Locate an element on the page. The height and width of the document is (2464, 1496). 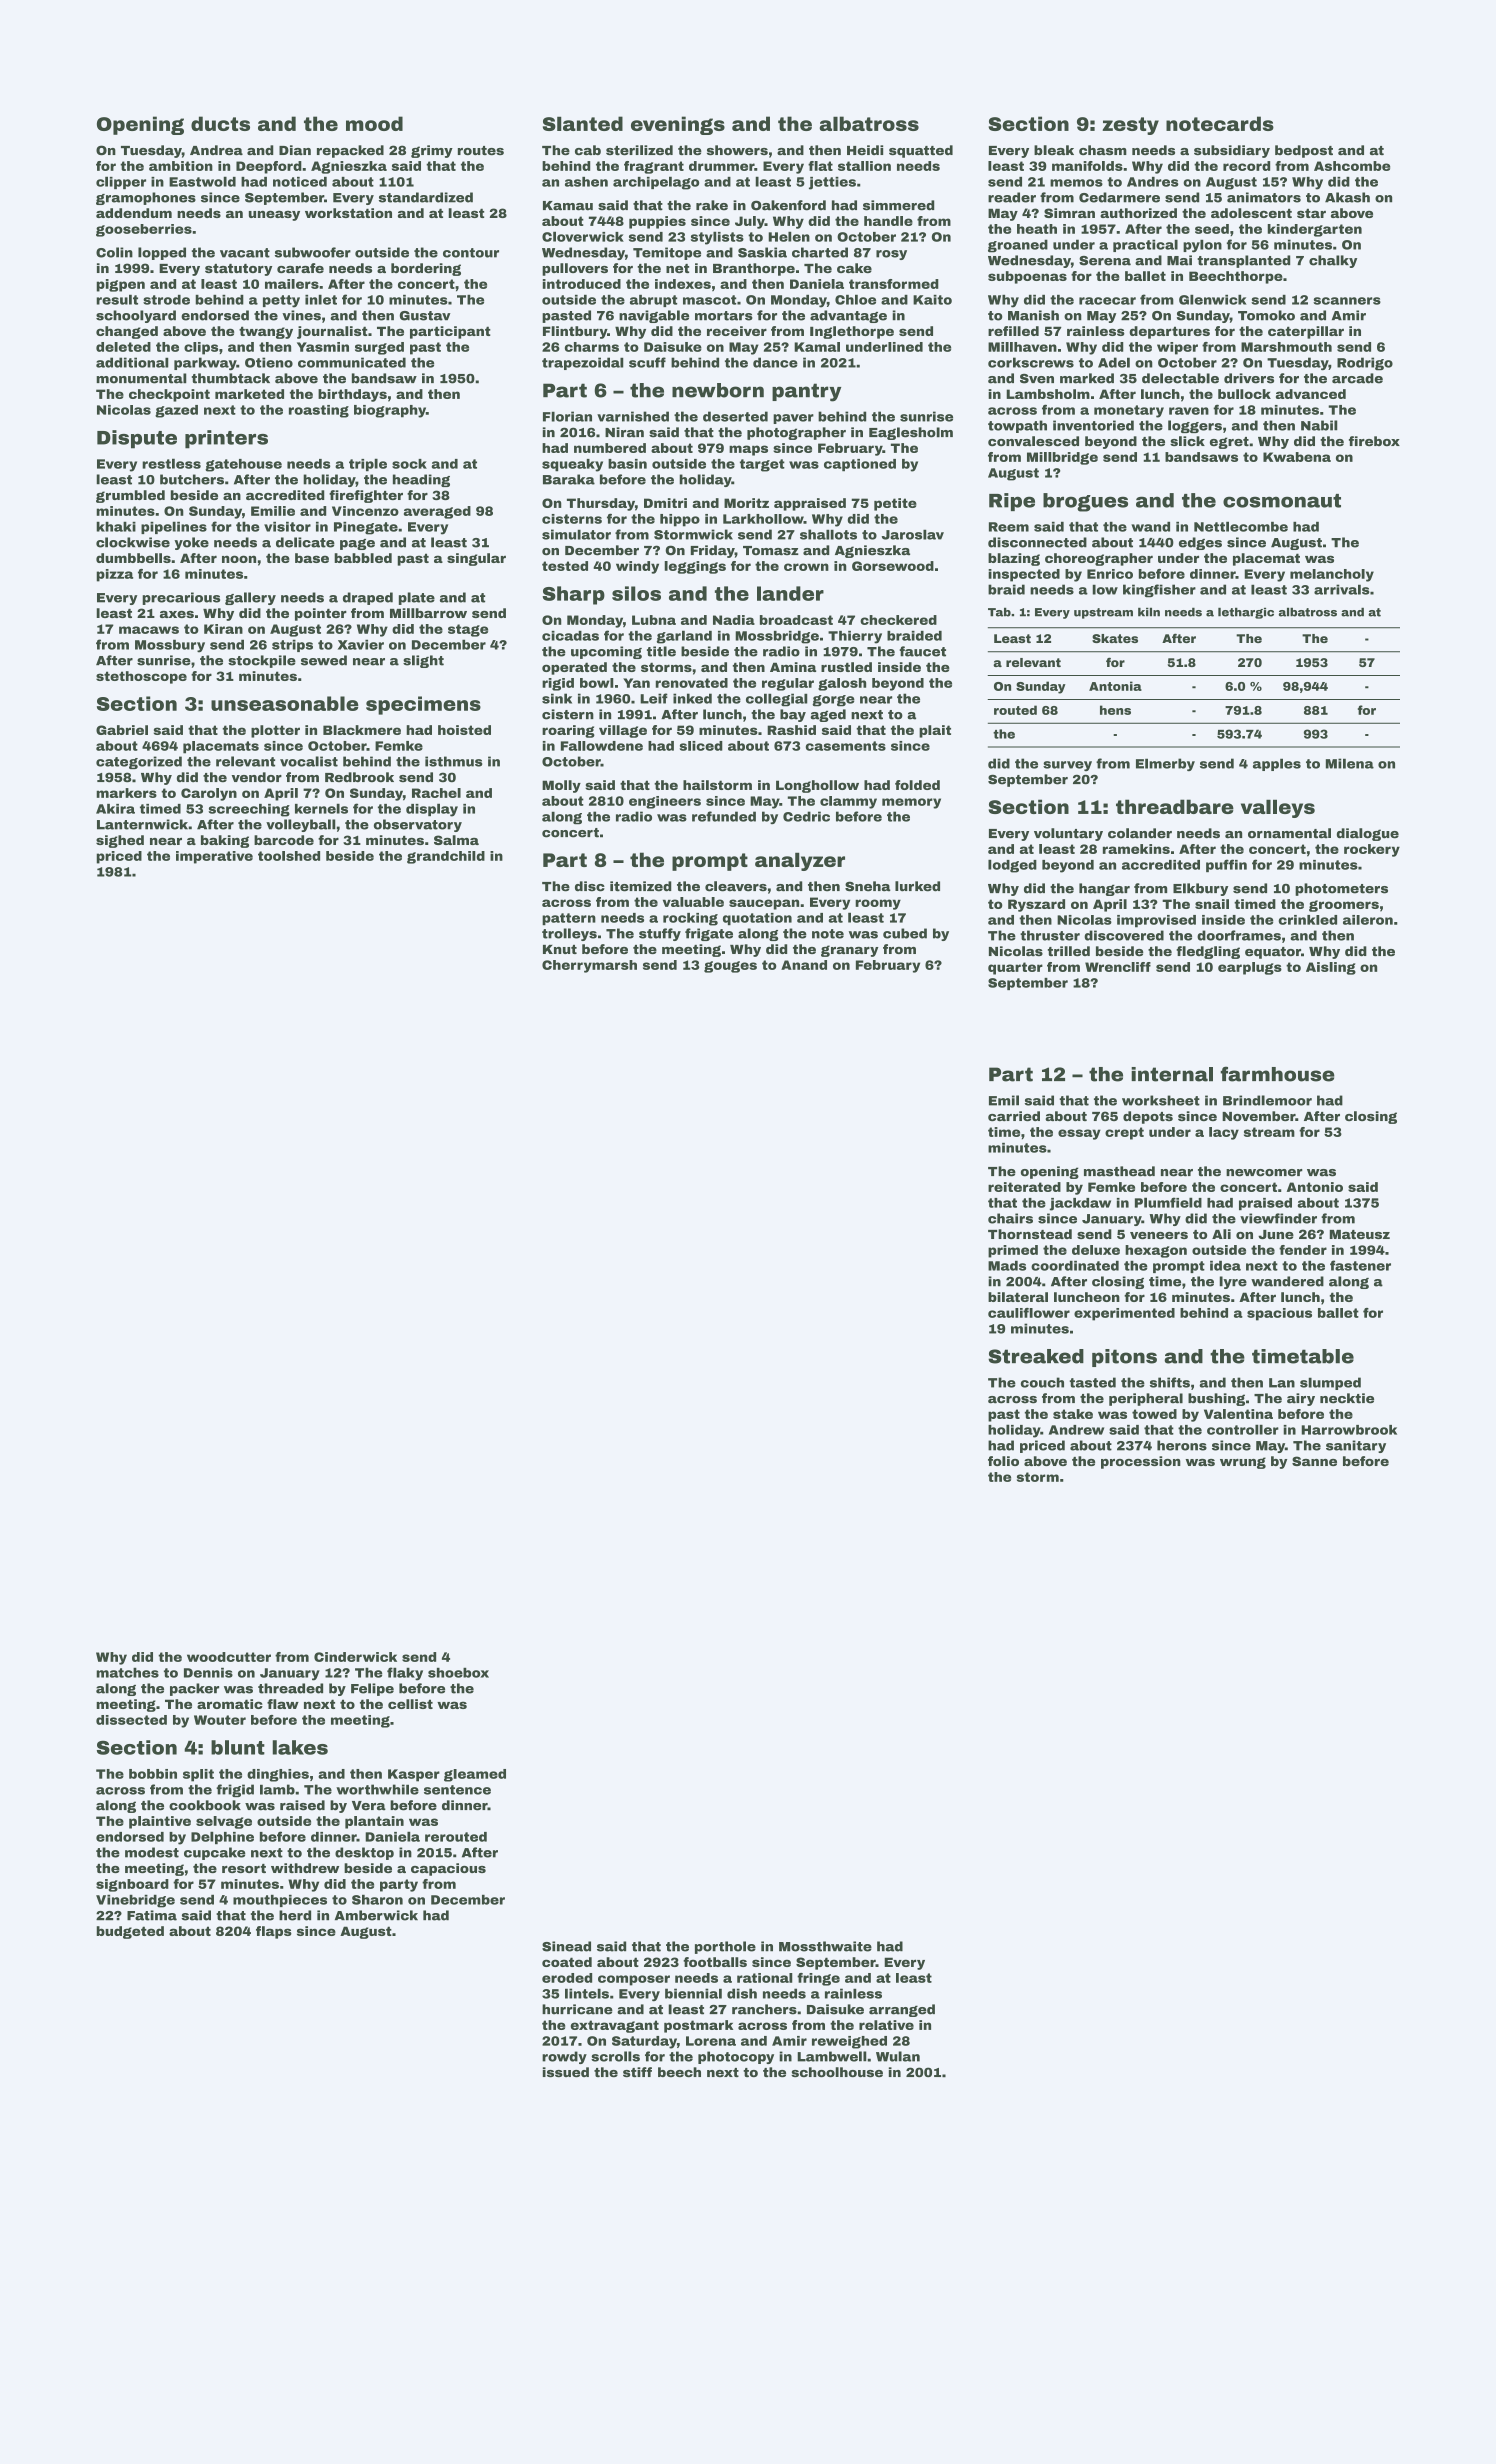
precarious is located at coordinates (181, 598).
